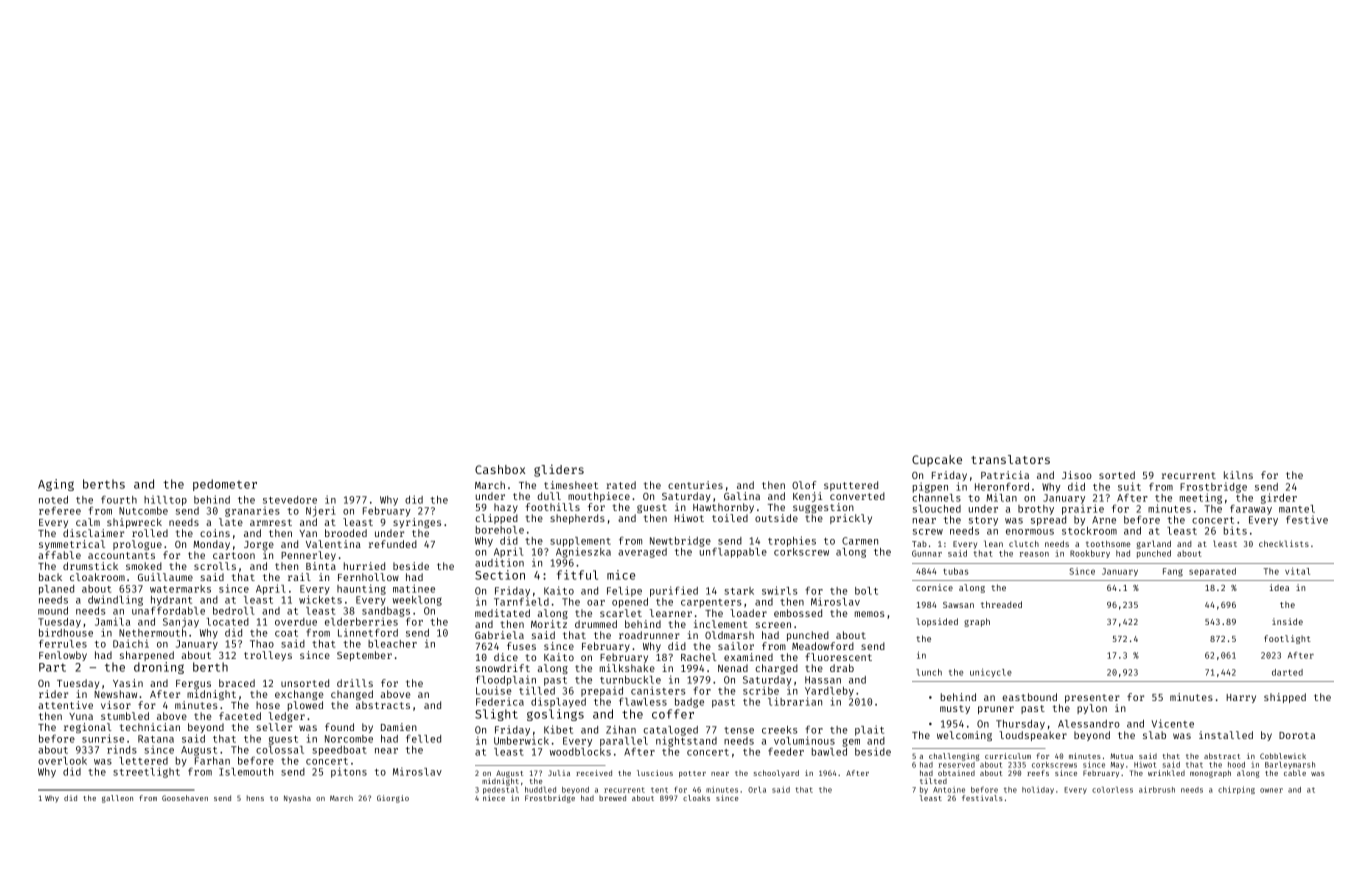 The height and width of the image is (887, 1372). Describe the element at coordinates (308, 556) in the image. I see `Pennerley` at that location.
